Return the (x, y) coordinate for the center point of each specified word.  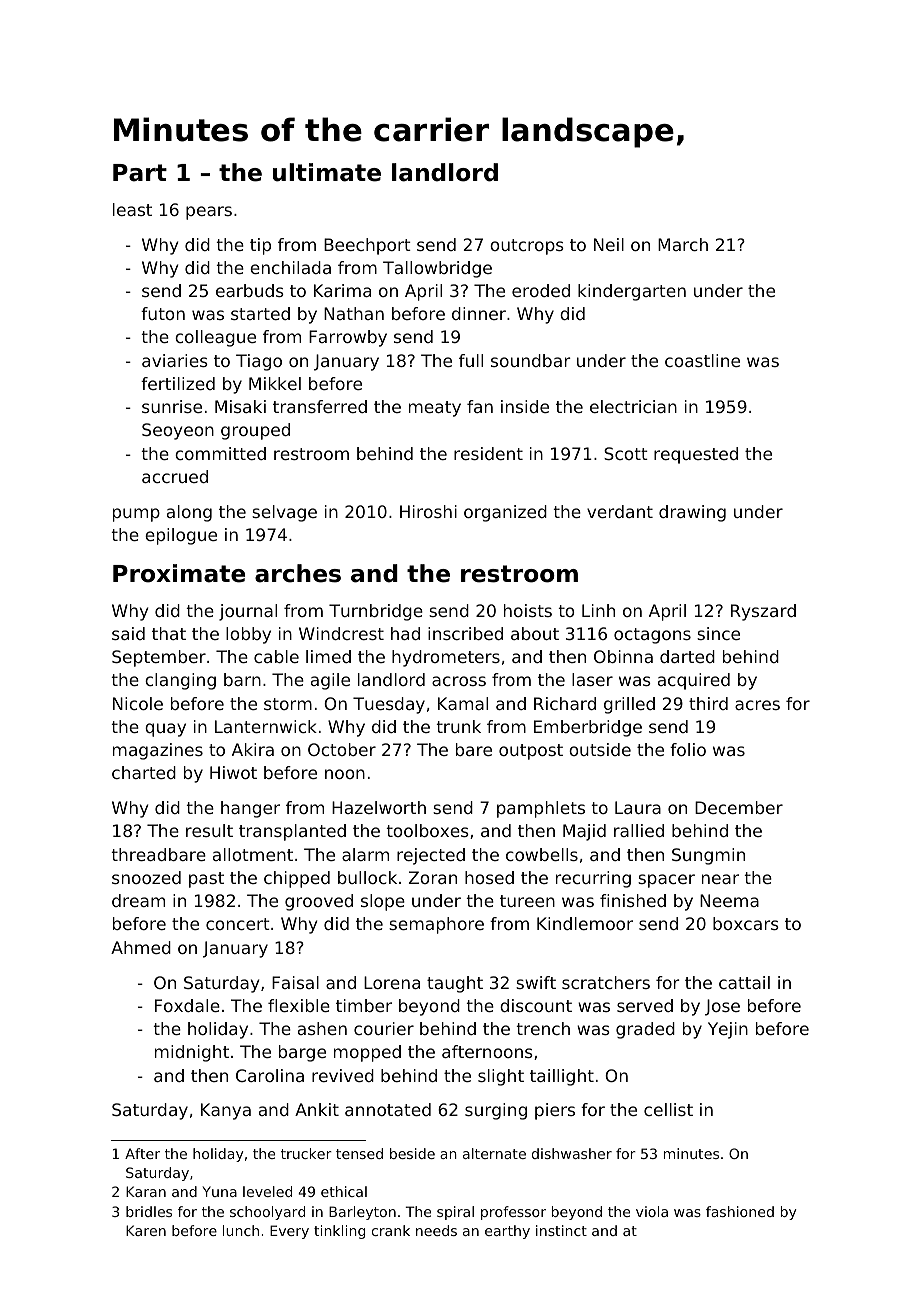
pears (209, 213)
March (683, 244)
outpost (531, 752)
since (718, 633)
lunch (241, 1230)
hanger (250, 809)
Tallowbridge (437, 269)
